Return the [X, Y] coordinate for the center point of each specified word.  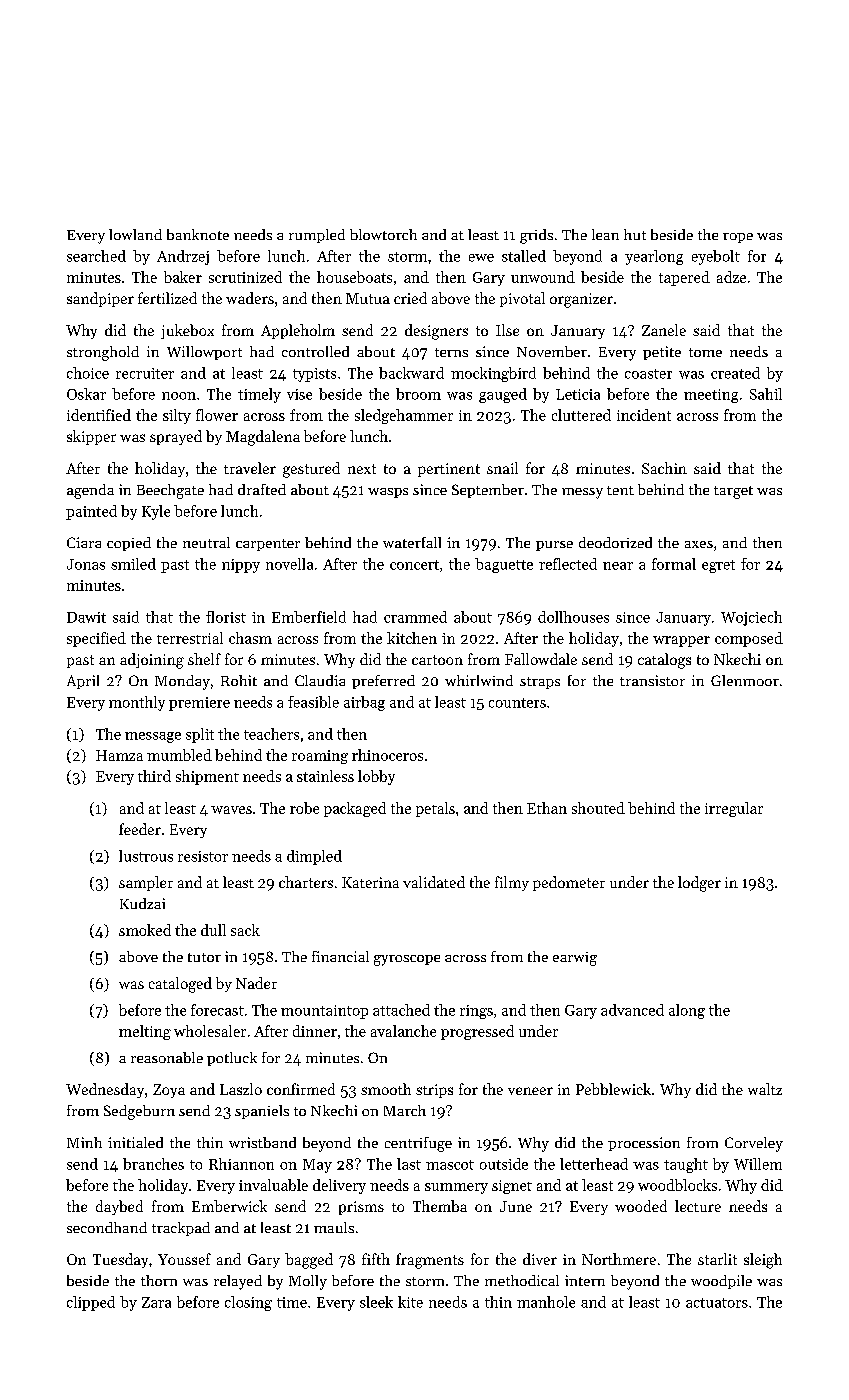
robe [304, 808]
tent [620, 490]
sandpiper [100, 299]
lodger [699, 884]
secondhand [107, 1227]
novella [289, 564]
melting [145, 1032]
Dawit [86, 617]
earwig [575, 959]
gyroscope [407, 960]
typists [314, 375]
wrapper [681, 641]
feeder [140, 829]
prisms [361, 1208]
